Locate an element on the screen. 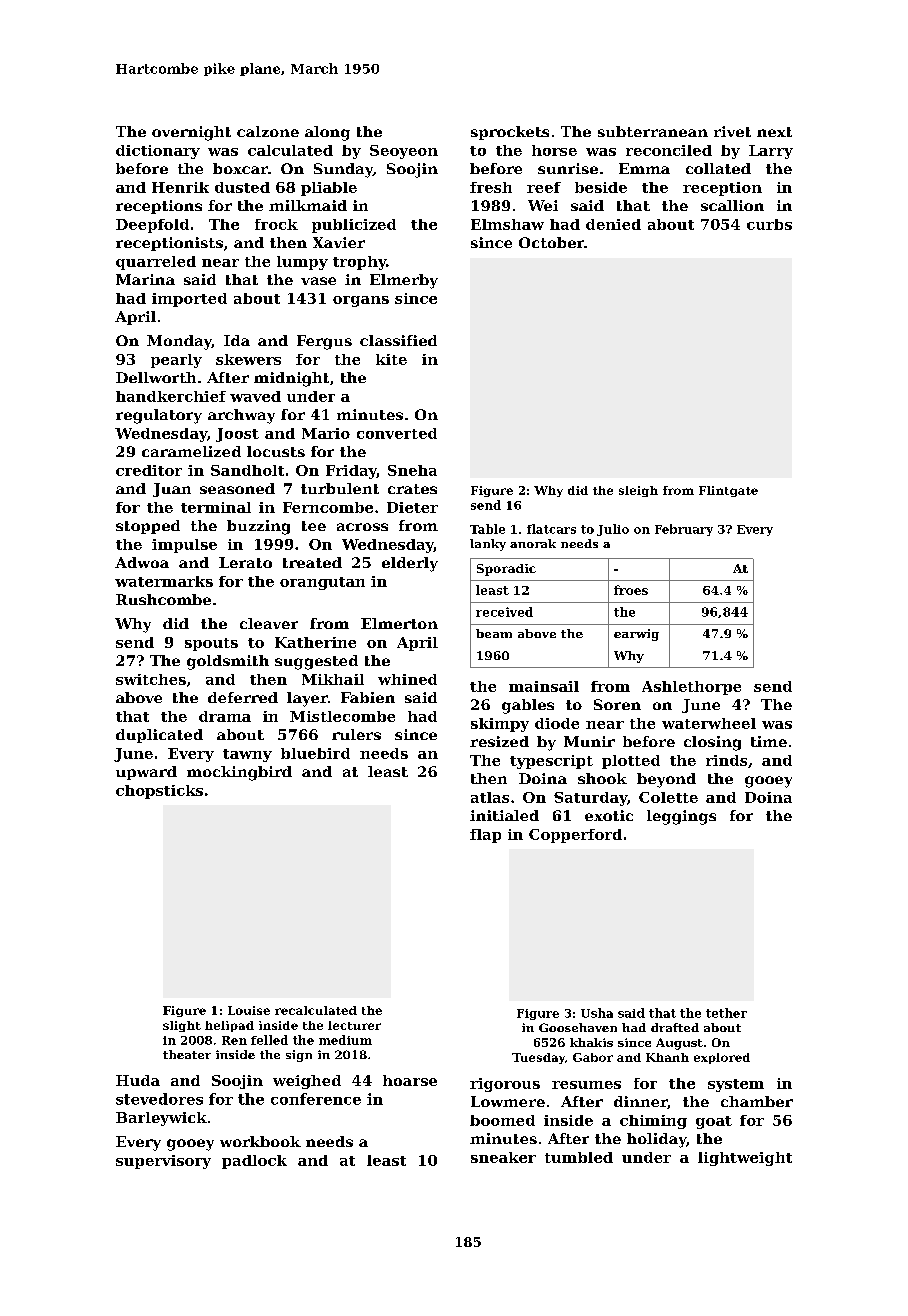 The width and height of the screenshot is (908, 1316). rigorous is located at coordinates (505, 1085).
